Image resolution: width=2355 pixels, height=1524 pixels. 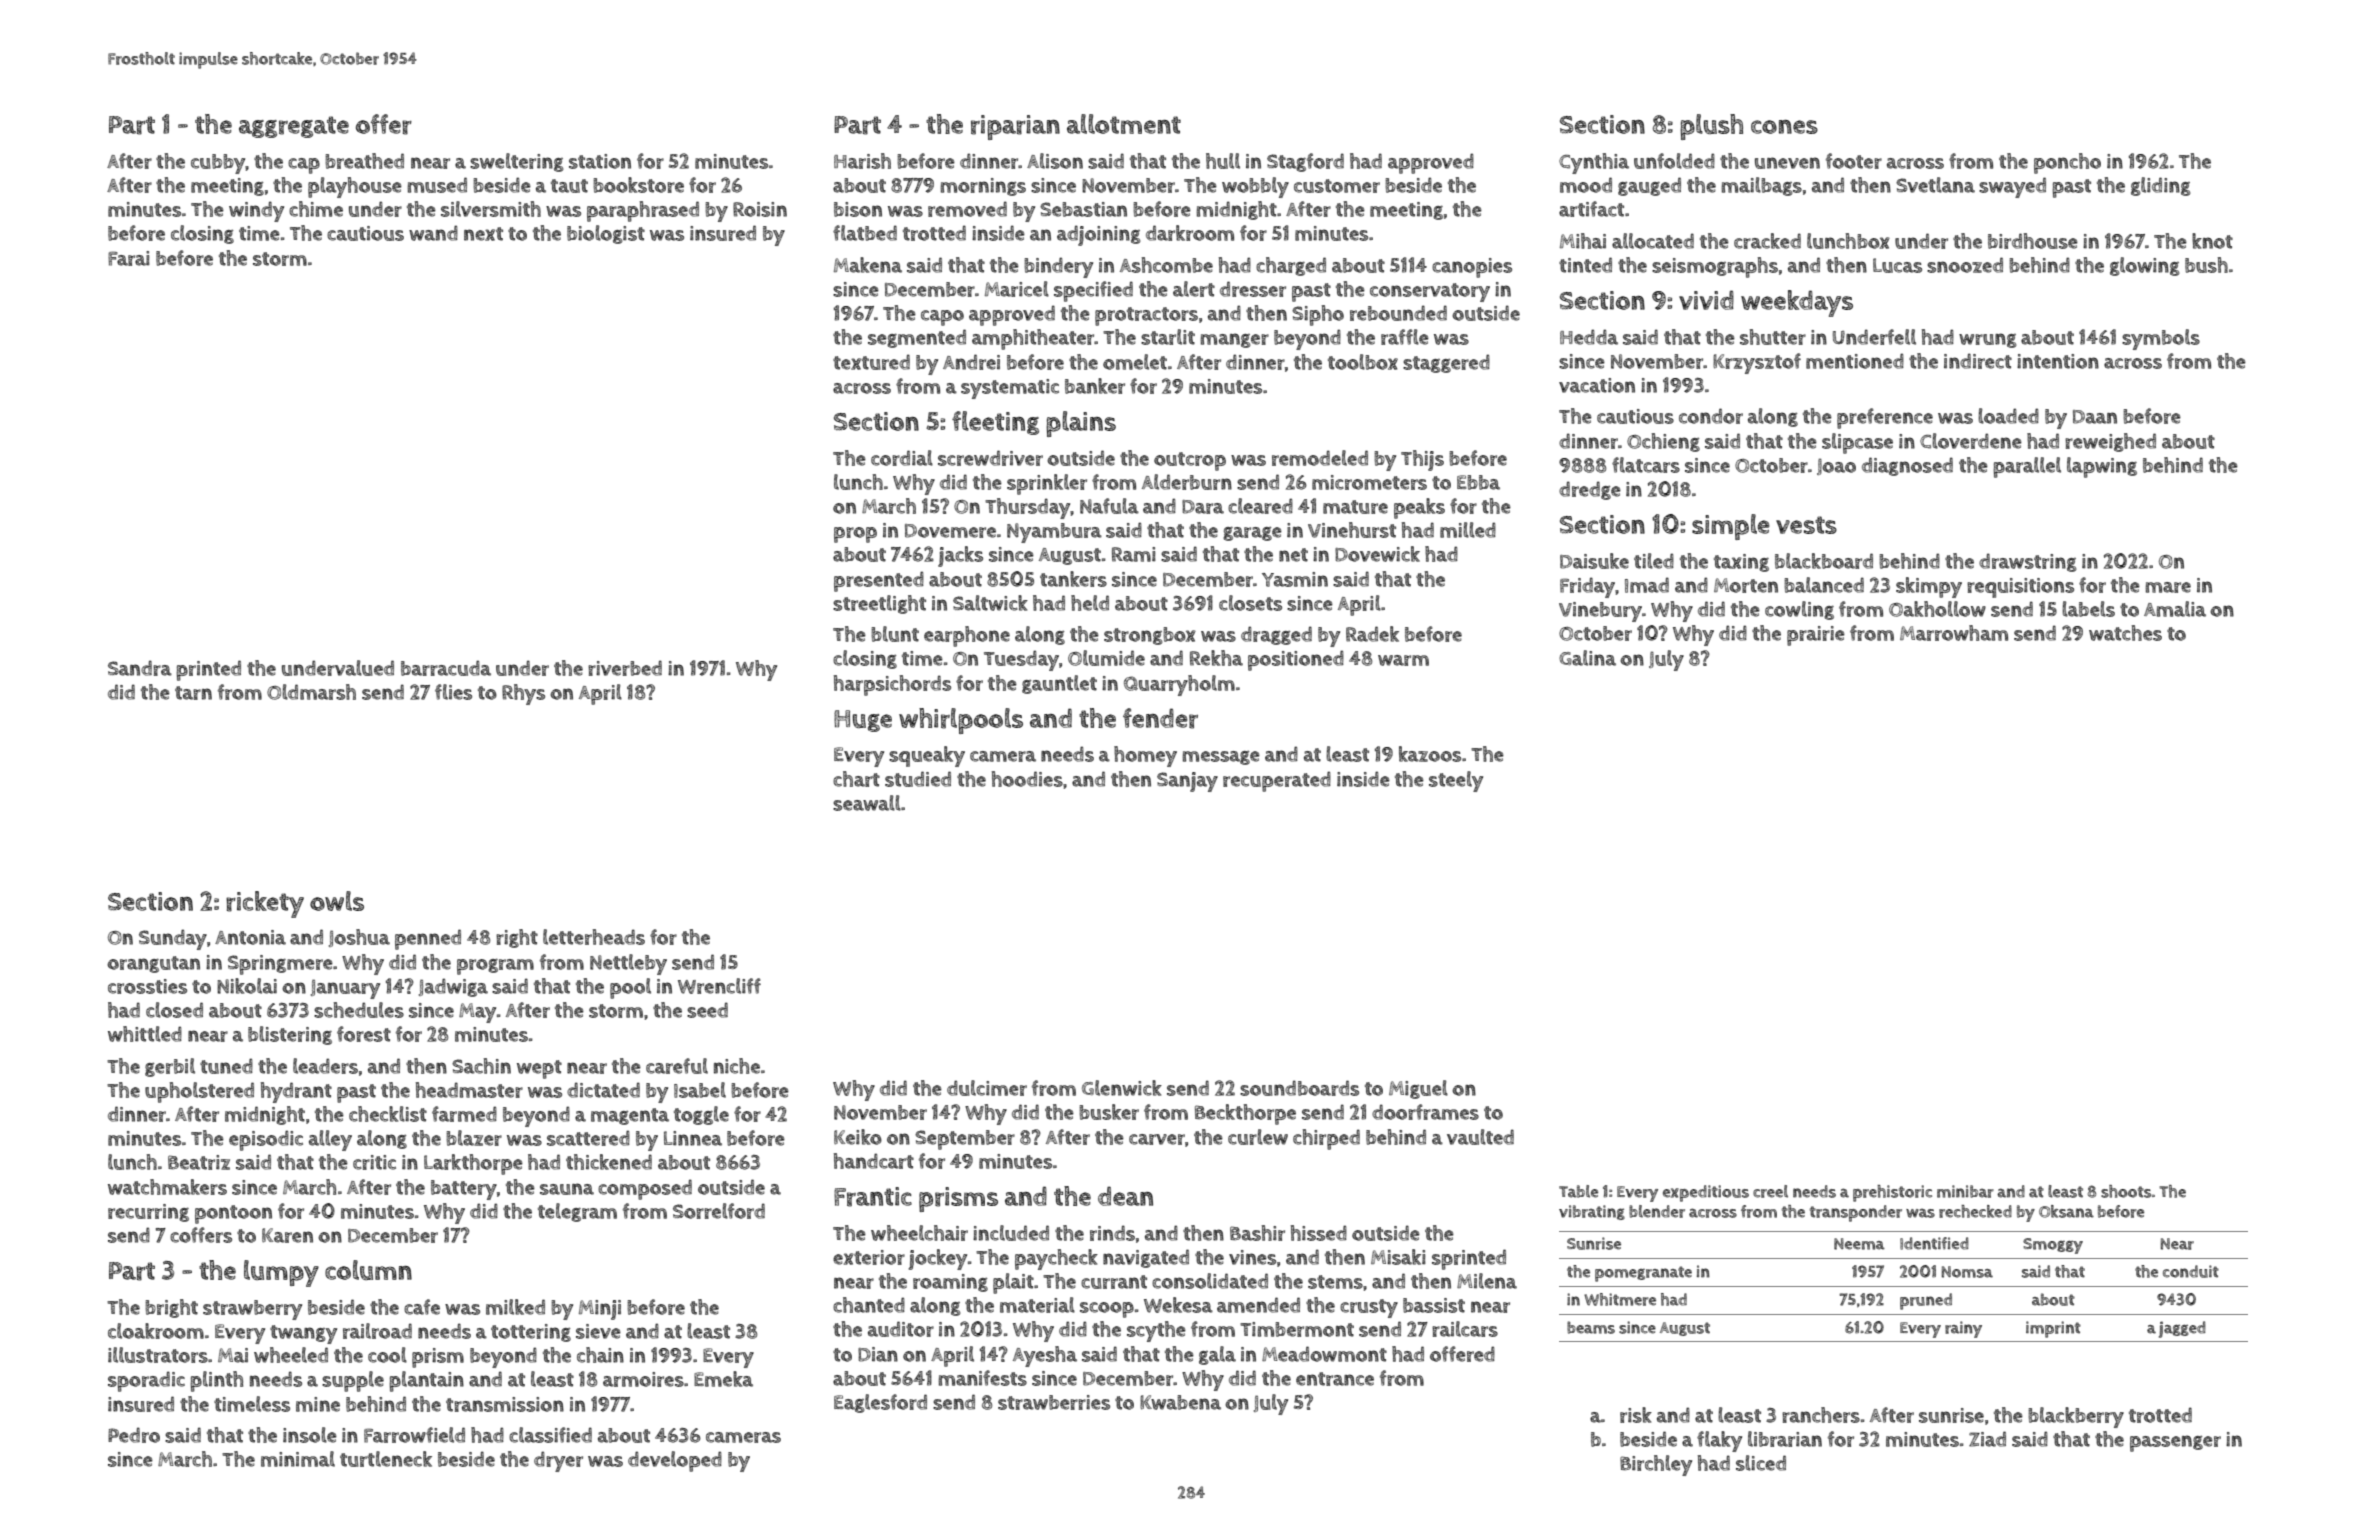 What do you see at coordinates (558, 1461) in the screenshot?
I see `dryer` at bounding box center [558, 1461].
